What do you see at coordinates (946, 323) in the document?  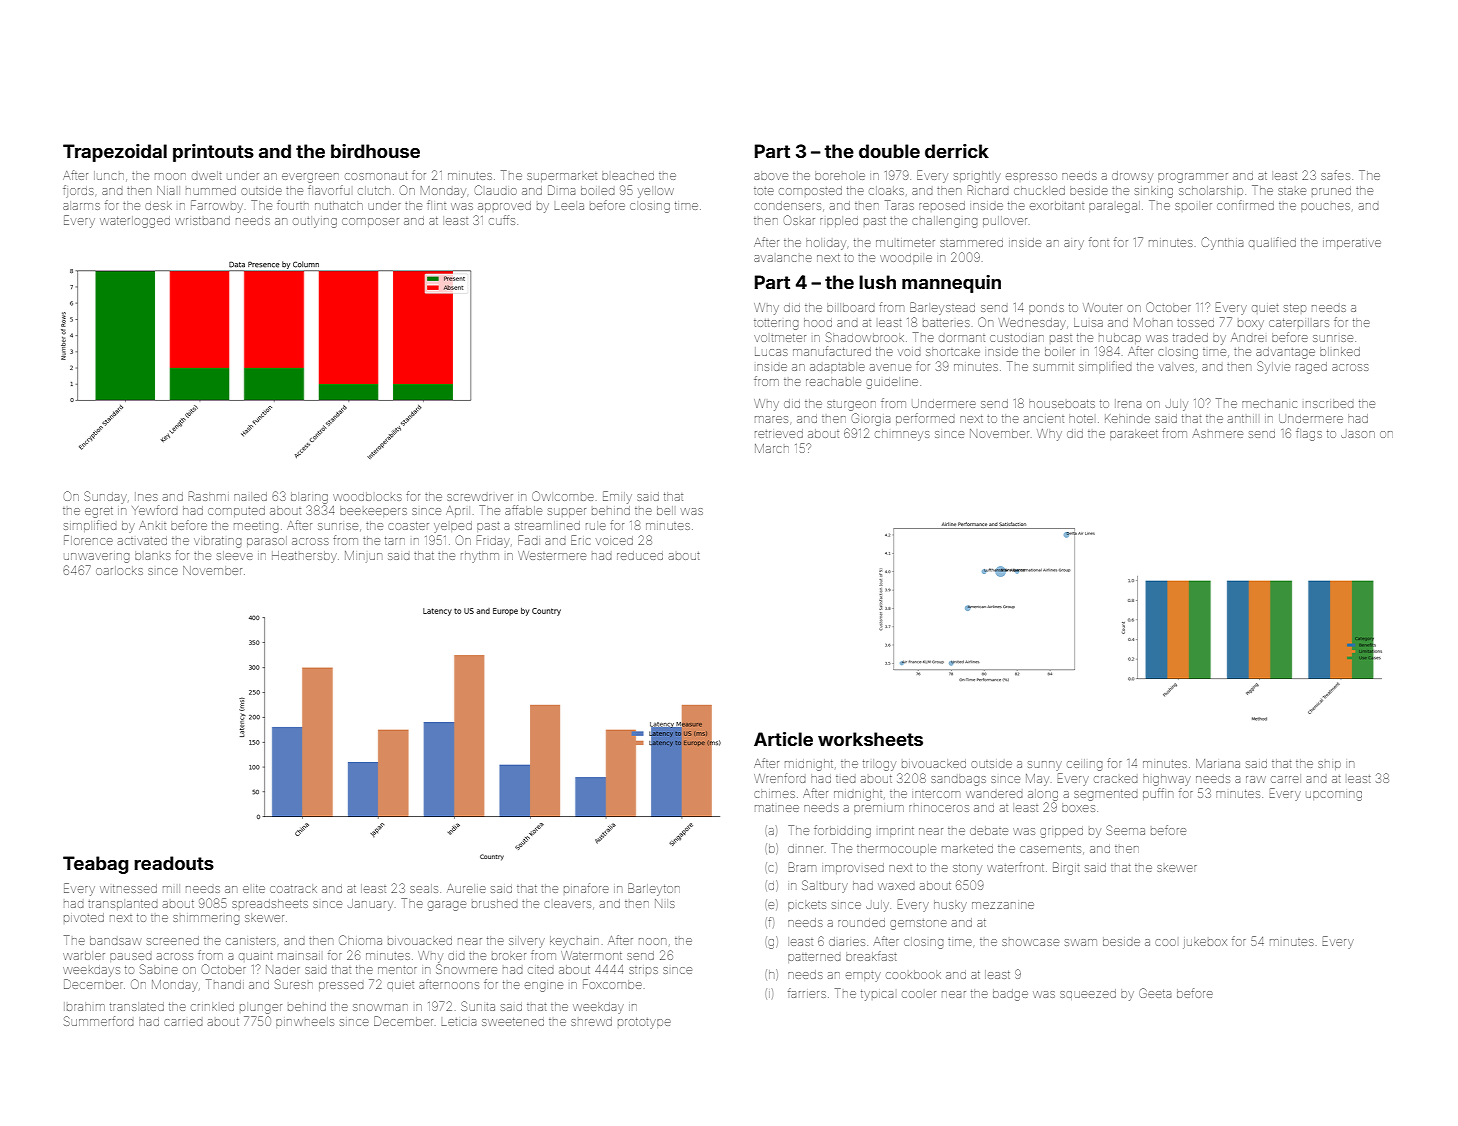 I see `batteries` at bounding box center [946, 323].
